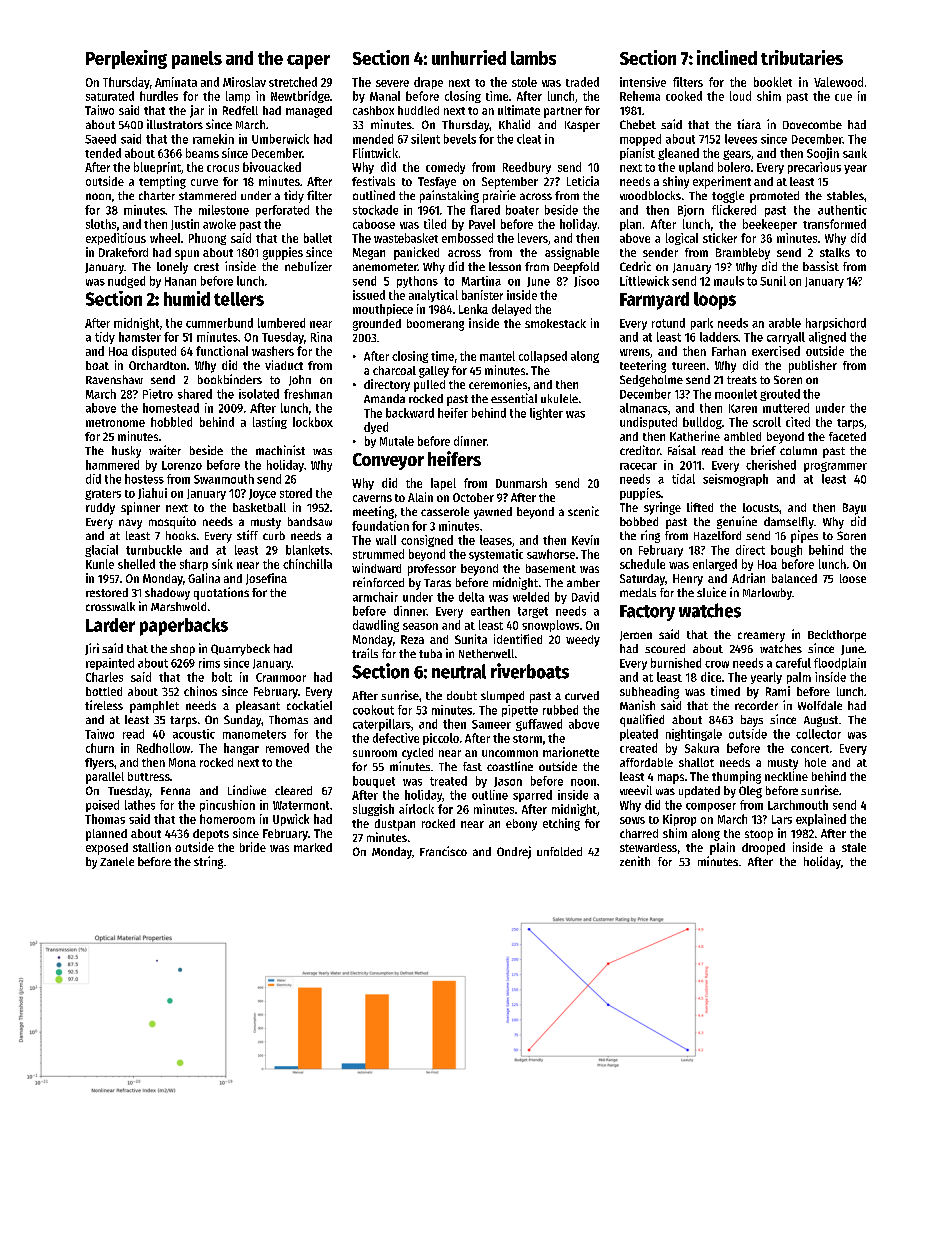 This screenshot has height=1233, width=952. What do you see at coordinates (469, 57) in the screenshot?
I see `unhurried` at bounding box center [469, 57].
